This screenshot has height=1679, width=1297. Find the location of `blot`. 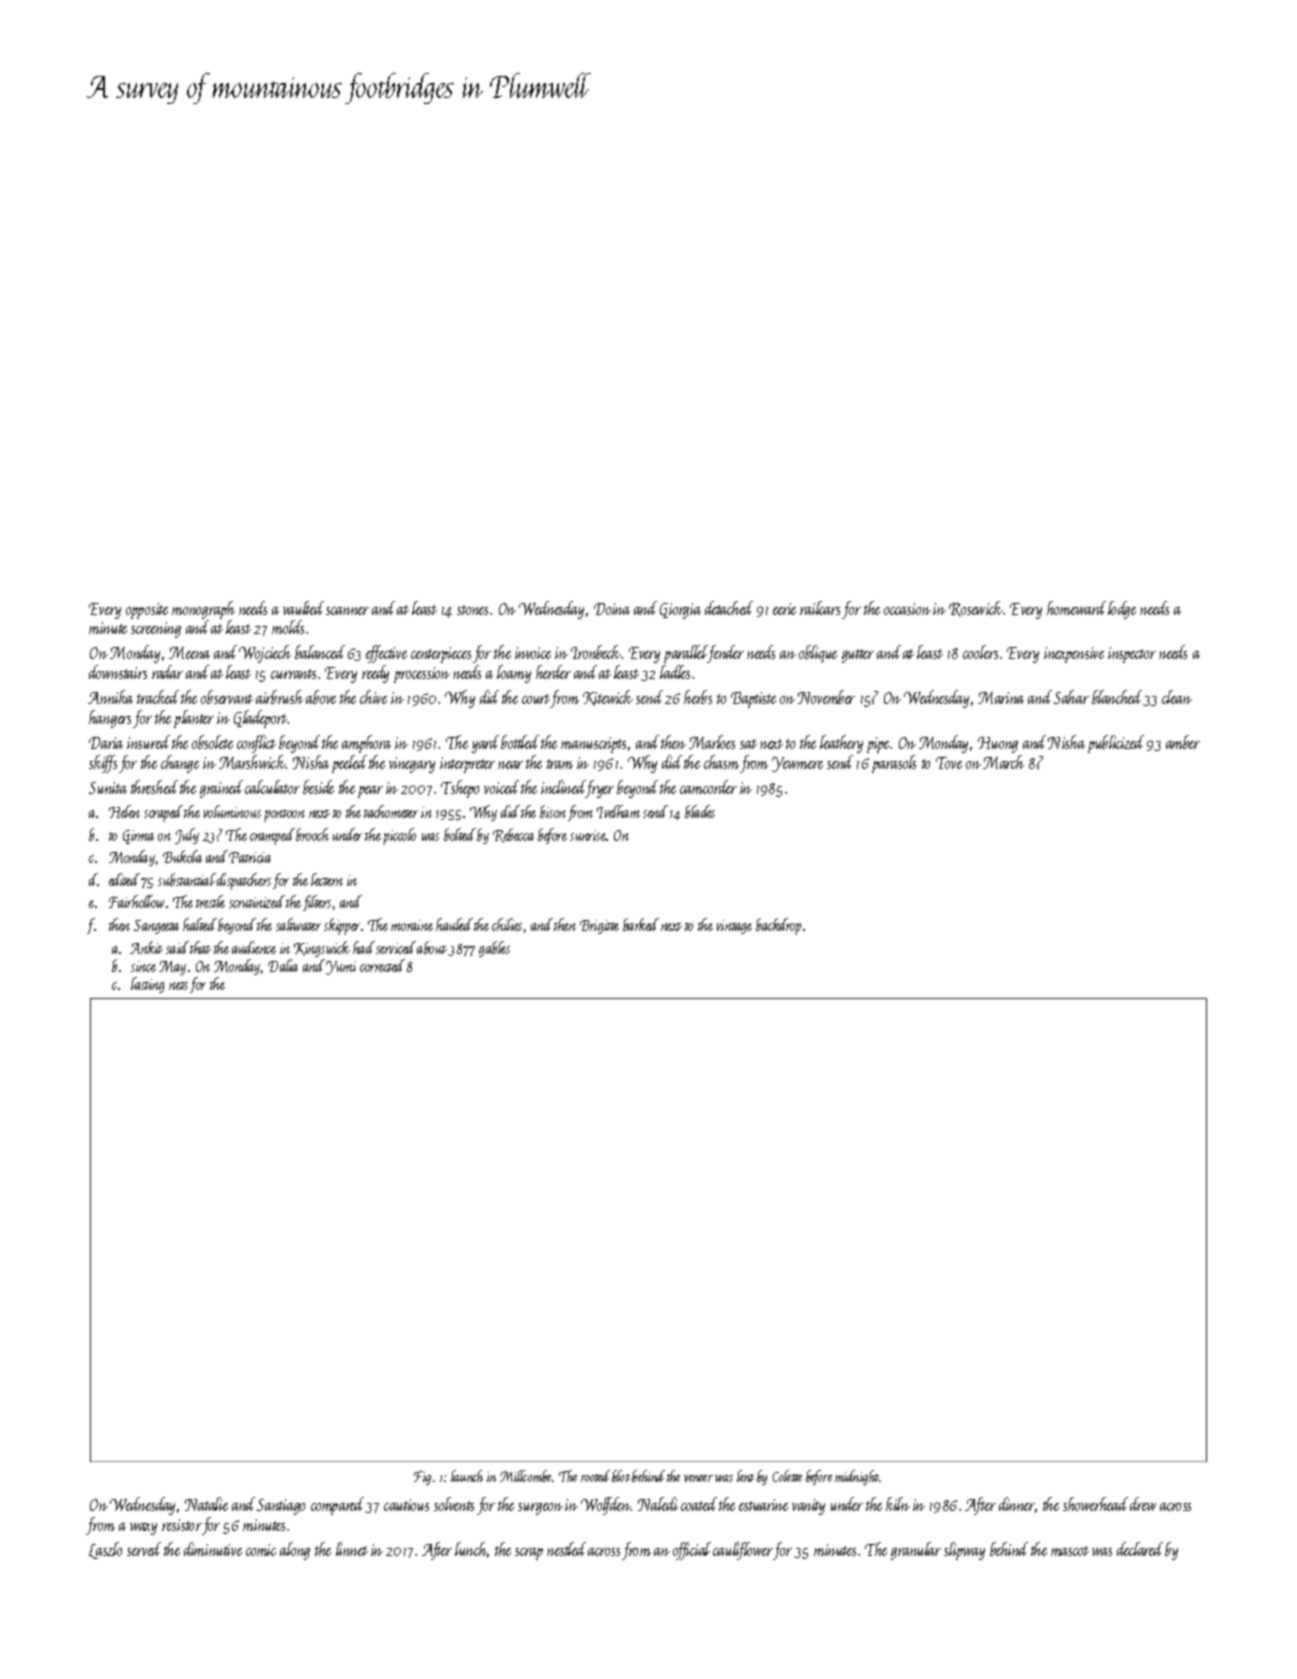

blot is located at coordinates (621, 1476).
